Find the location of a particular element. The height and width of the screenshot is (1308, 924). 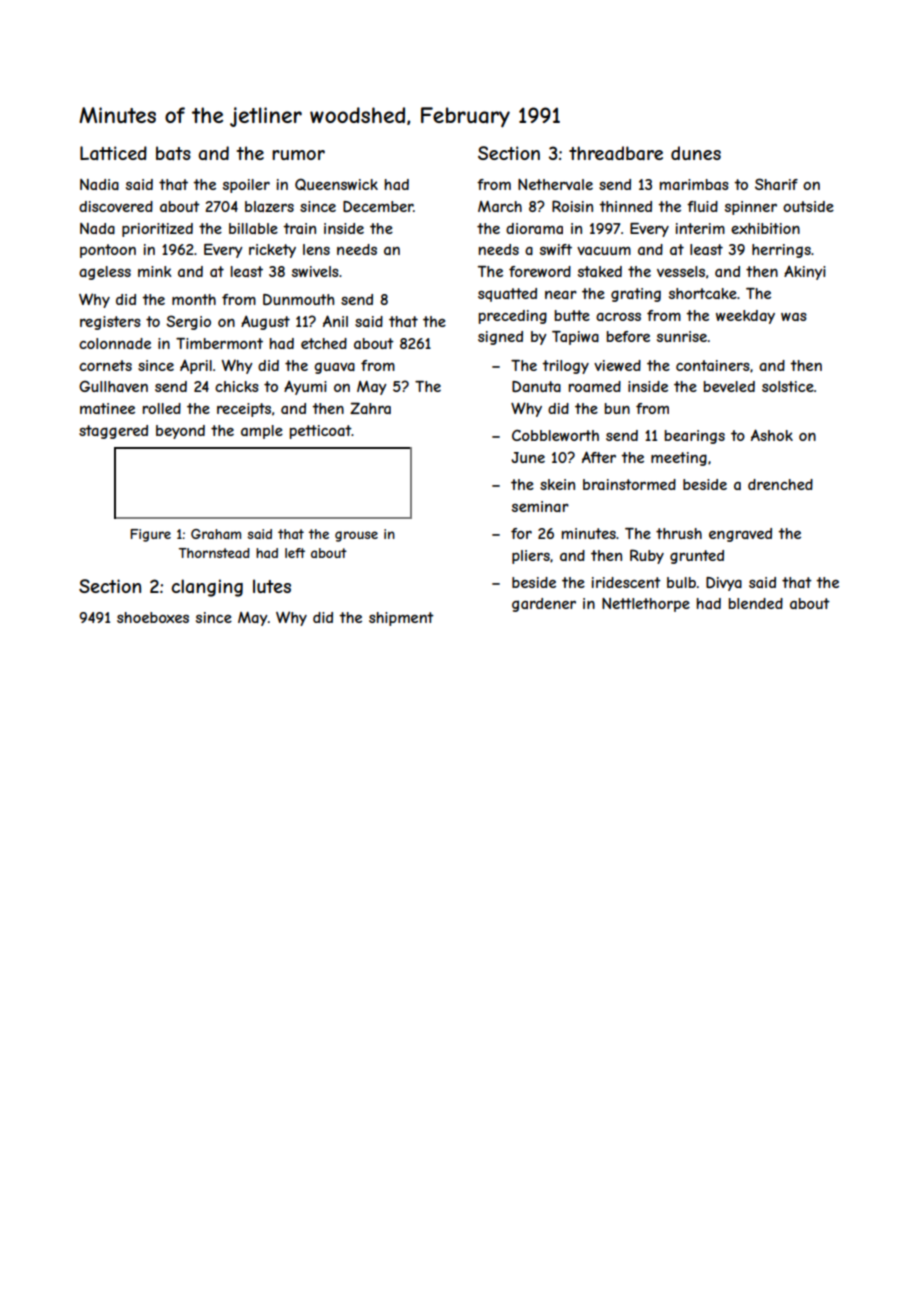

dunes is located at coordinates (696, 153).
